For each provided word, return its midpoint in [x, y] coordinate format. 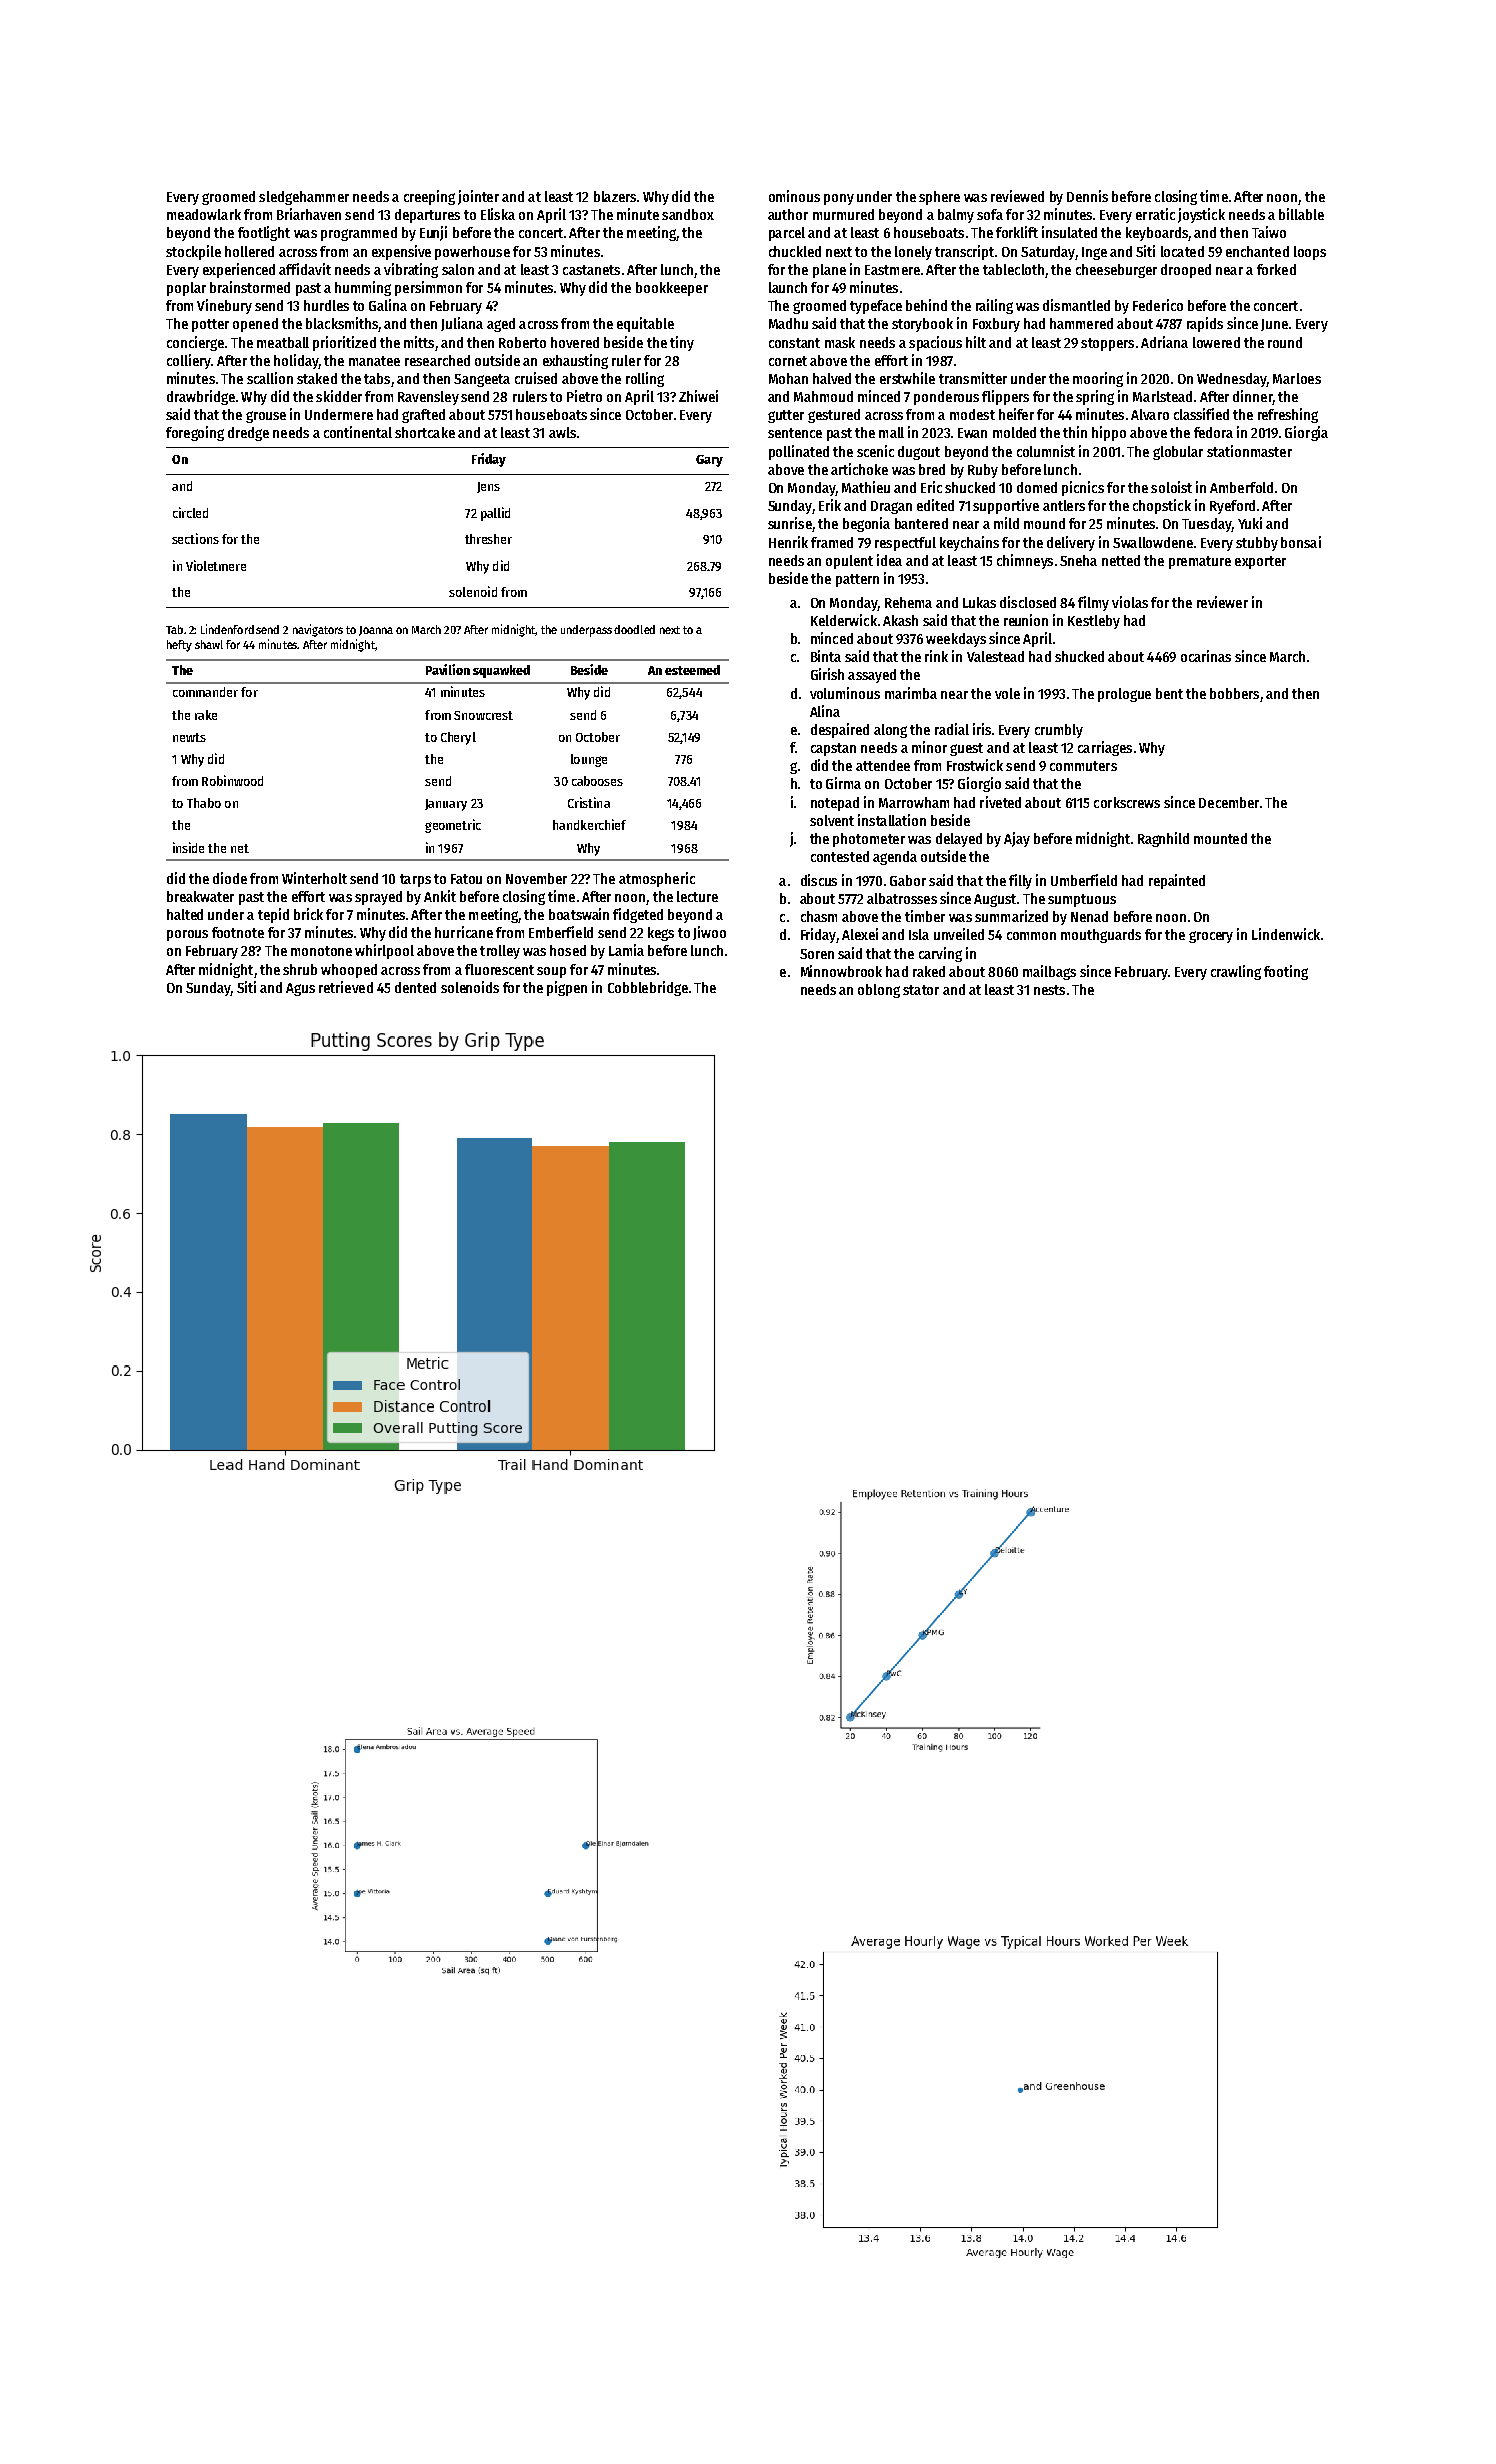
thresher [488, 539]
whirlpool [384, 951]
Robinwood [232, 780]
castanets [591, 270]
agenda [895, 858]
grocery [1211, 937]
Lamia [626, 950]
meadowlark [204, 214]
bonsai [1301, 542]
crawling [1236, 972]
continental [358, 432]
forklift [1017, 232]
